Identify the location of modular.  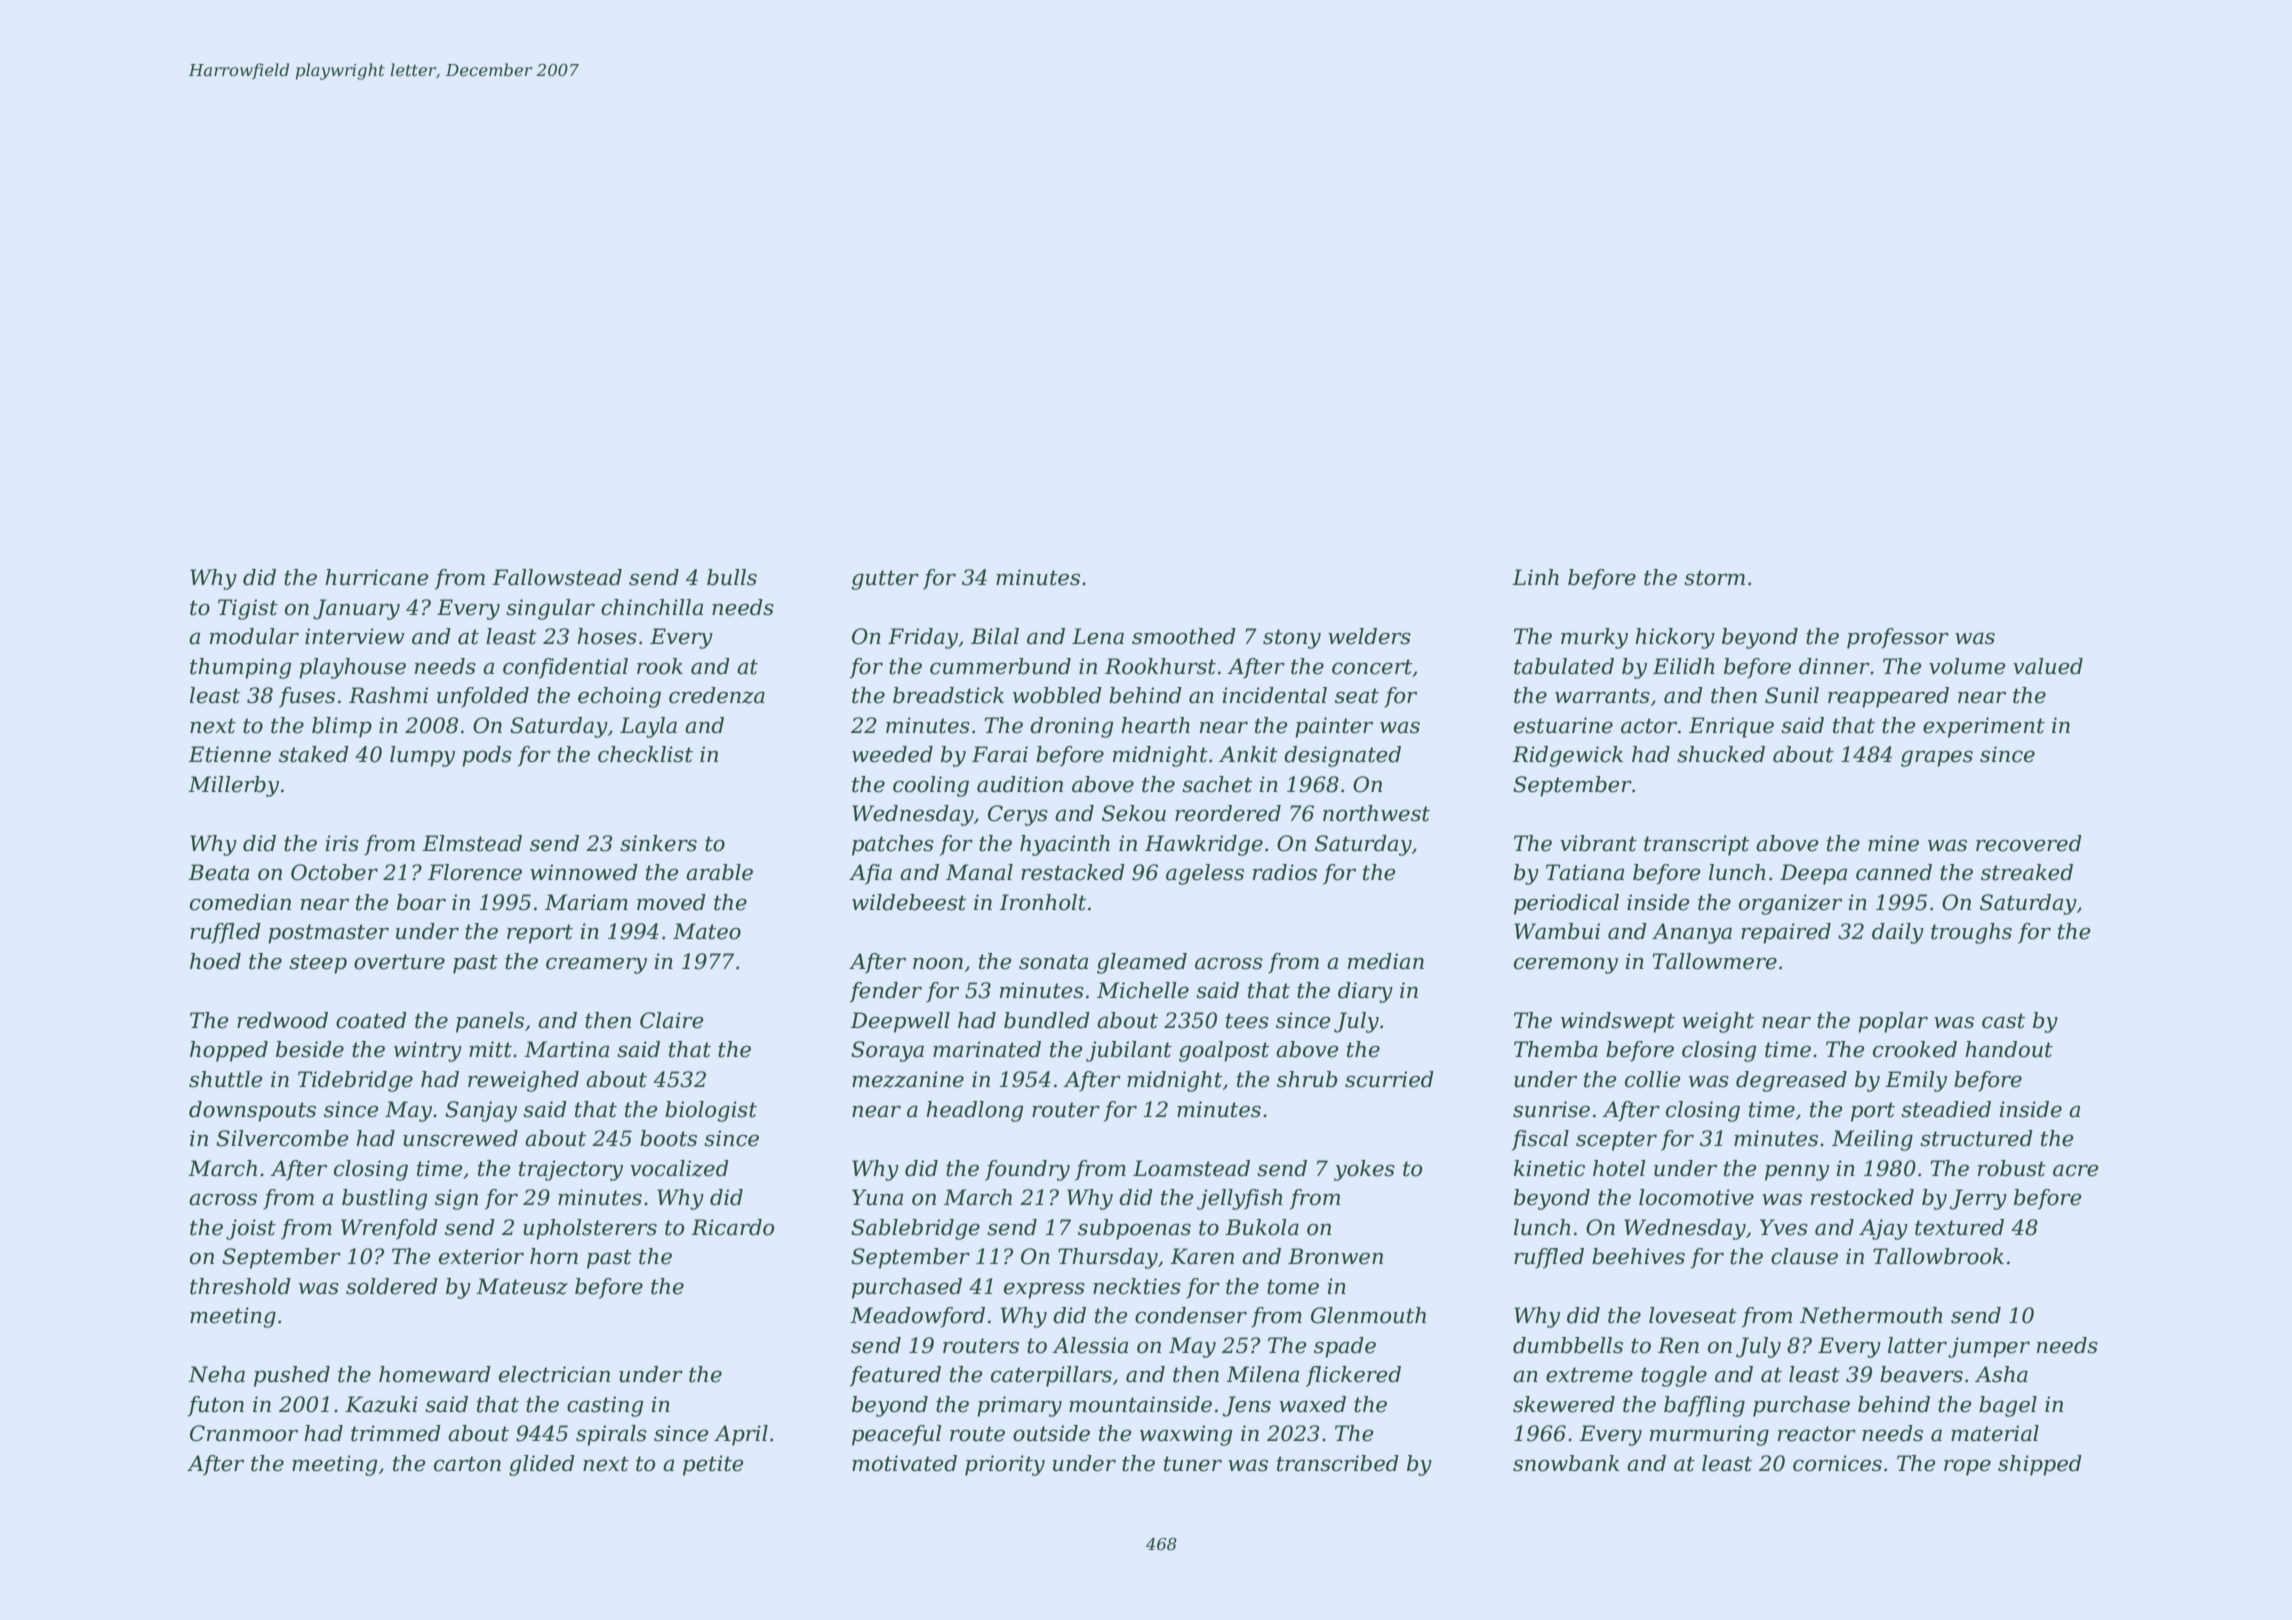
(254, 636).
